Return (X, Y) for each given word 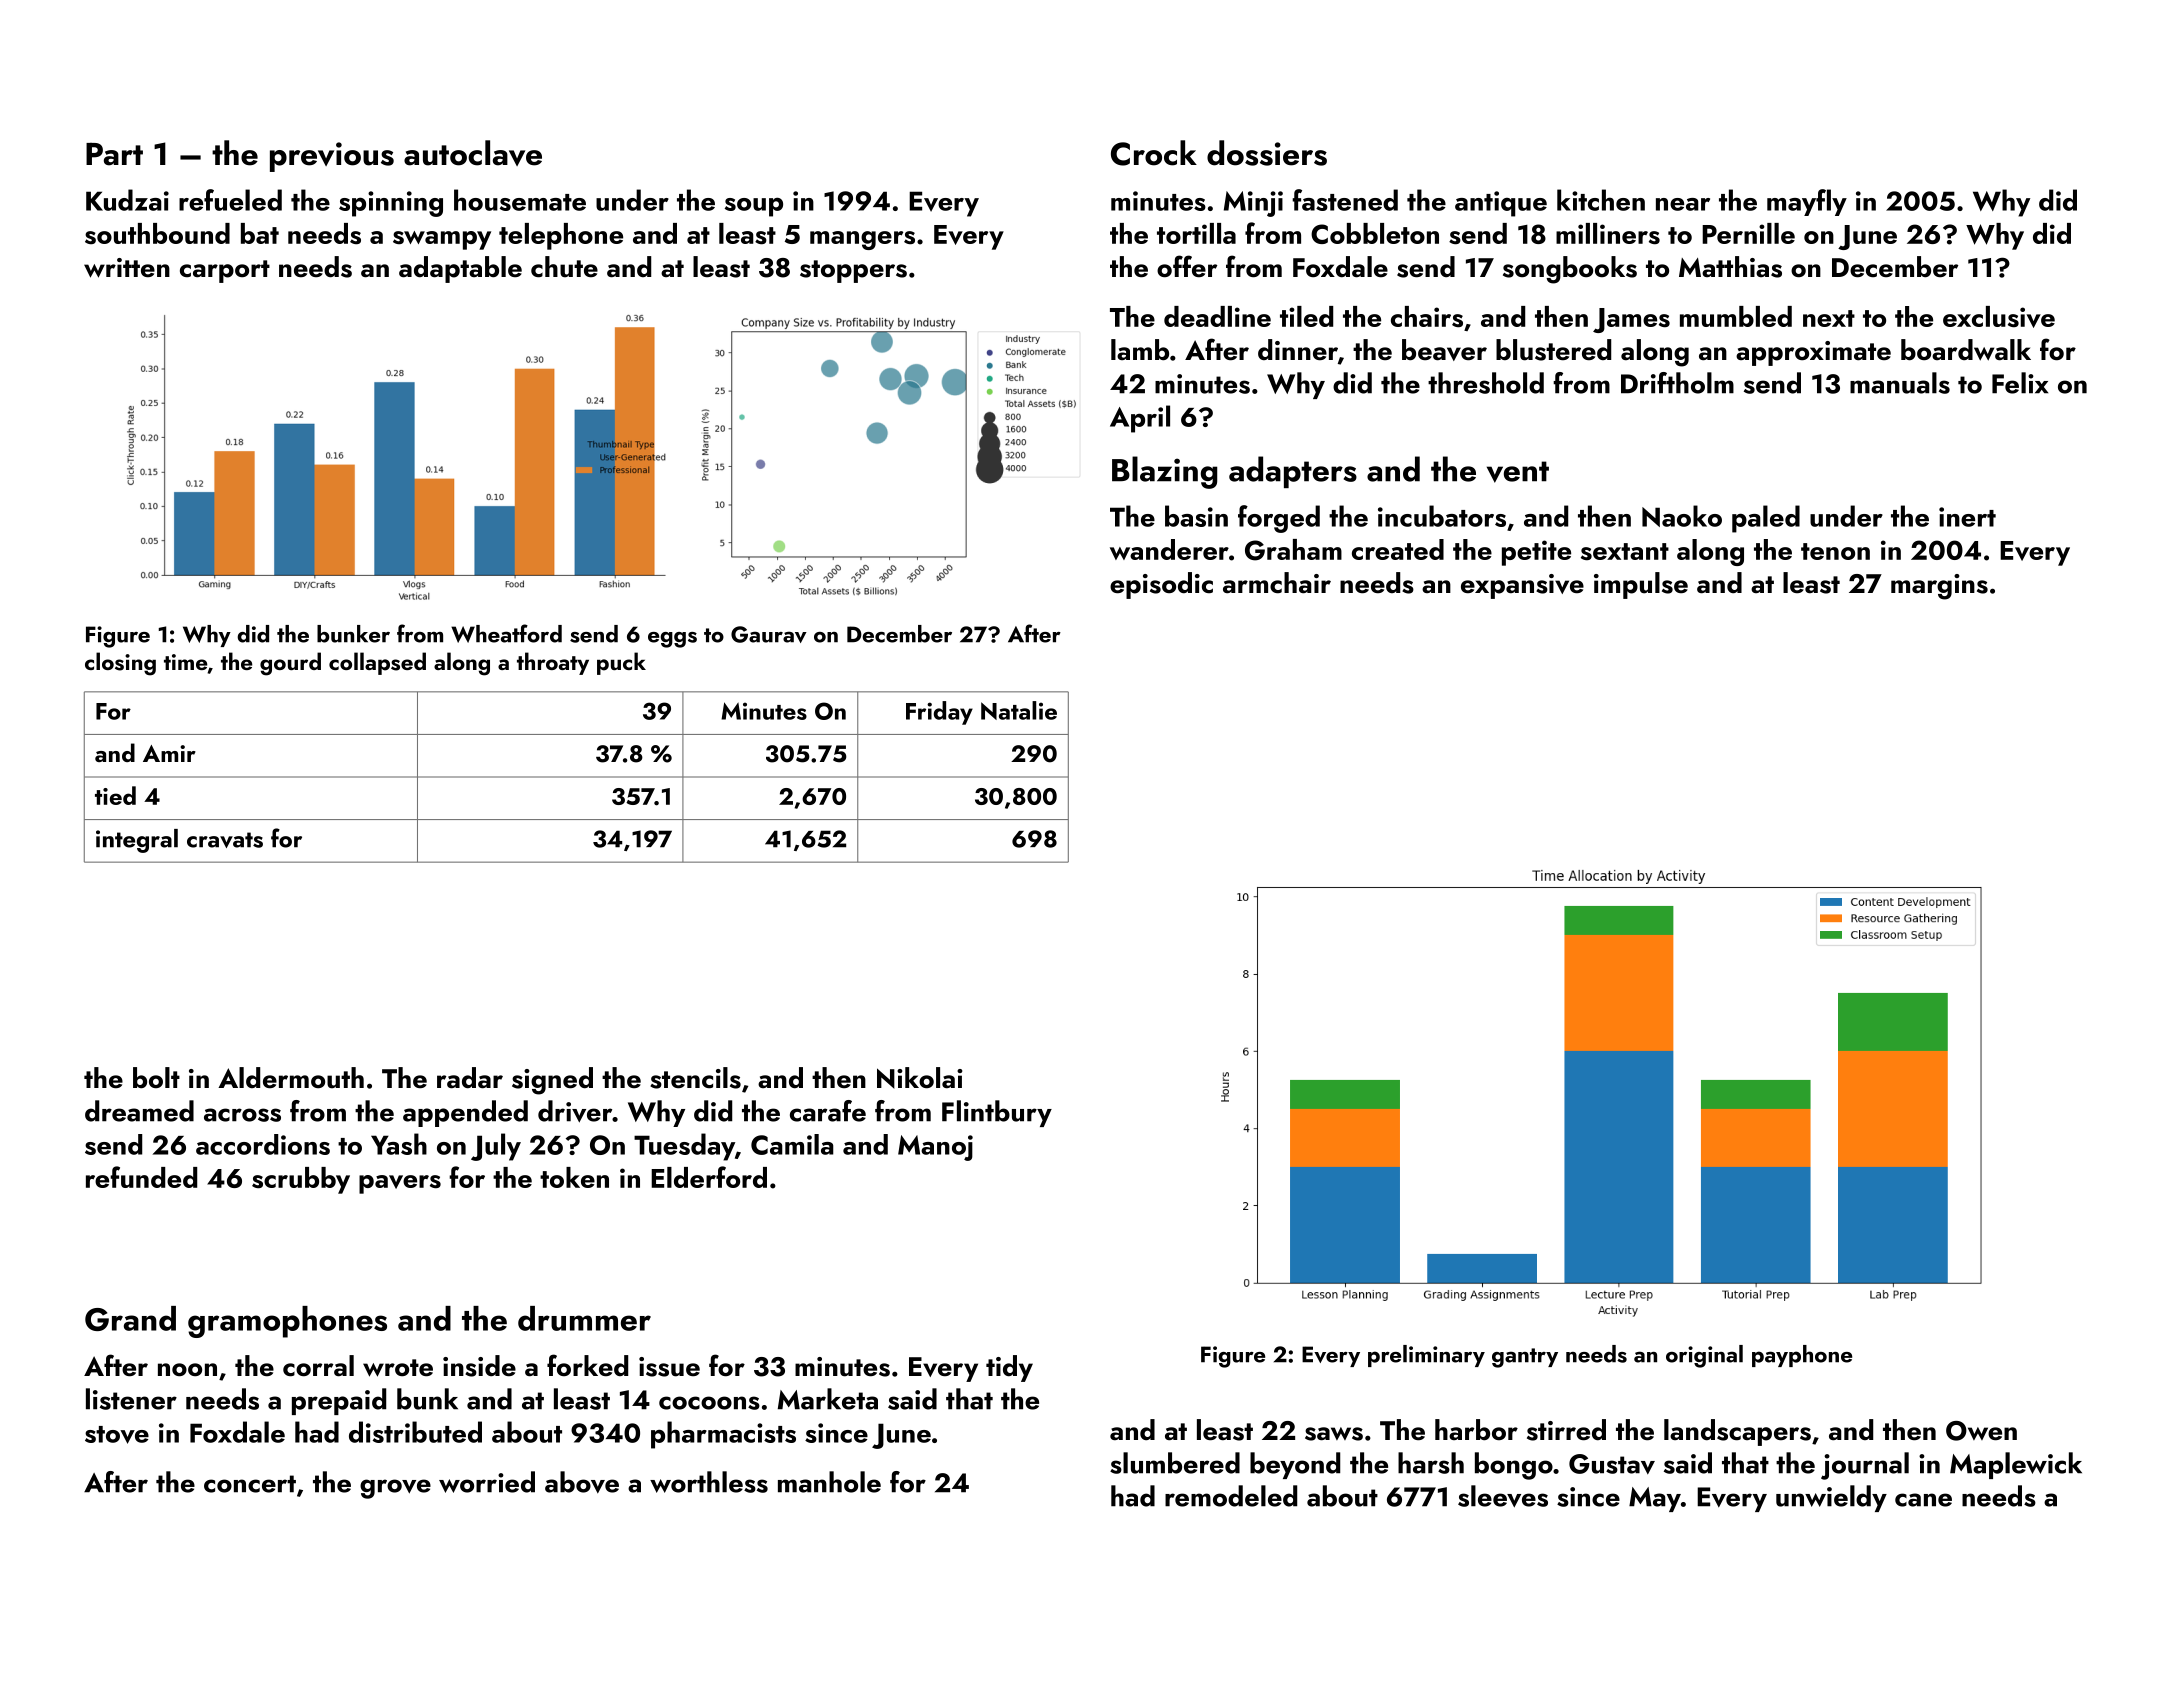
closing (120, 664)
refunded (141, 1177)
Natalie (1019, 710)
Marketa (828, 1399)
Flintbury (997, 1113)
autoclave (473, 153)
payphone (1802, 1356)
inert (1967, 517)
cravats (225, 840)
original (1704, 1356)
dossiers (1267, 153)
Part (114, 154)
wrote (398, 1368)
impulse (1641, 585)
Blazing (1164, 472)
